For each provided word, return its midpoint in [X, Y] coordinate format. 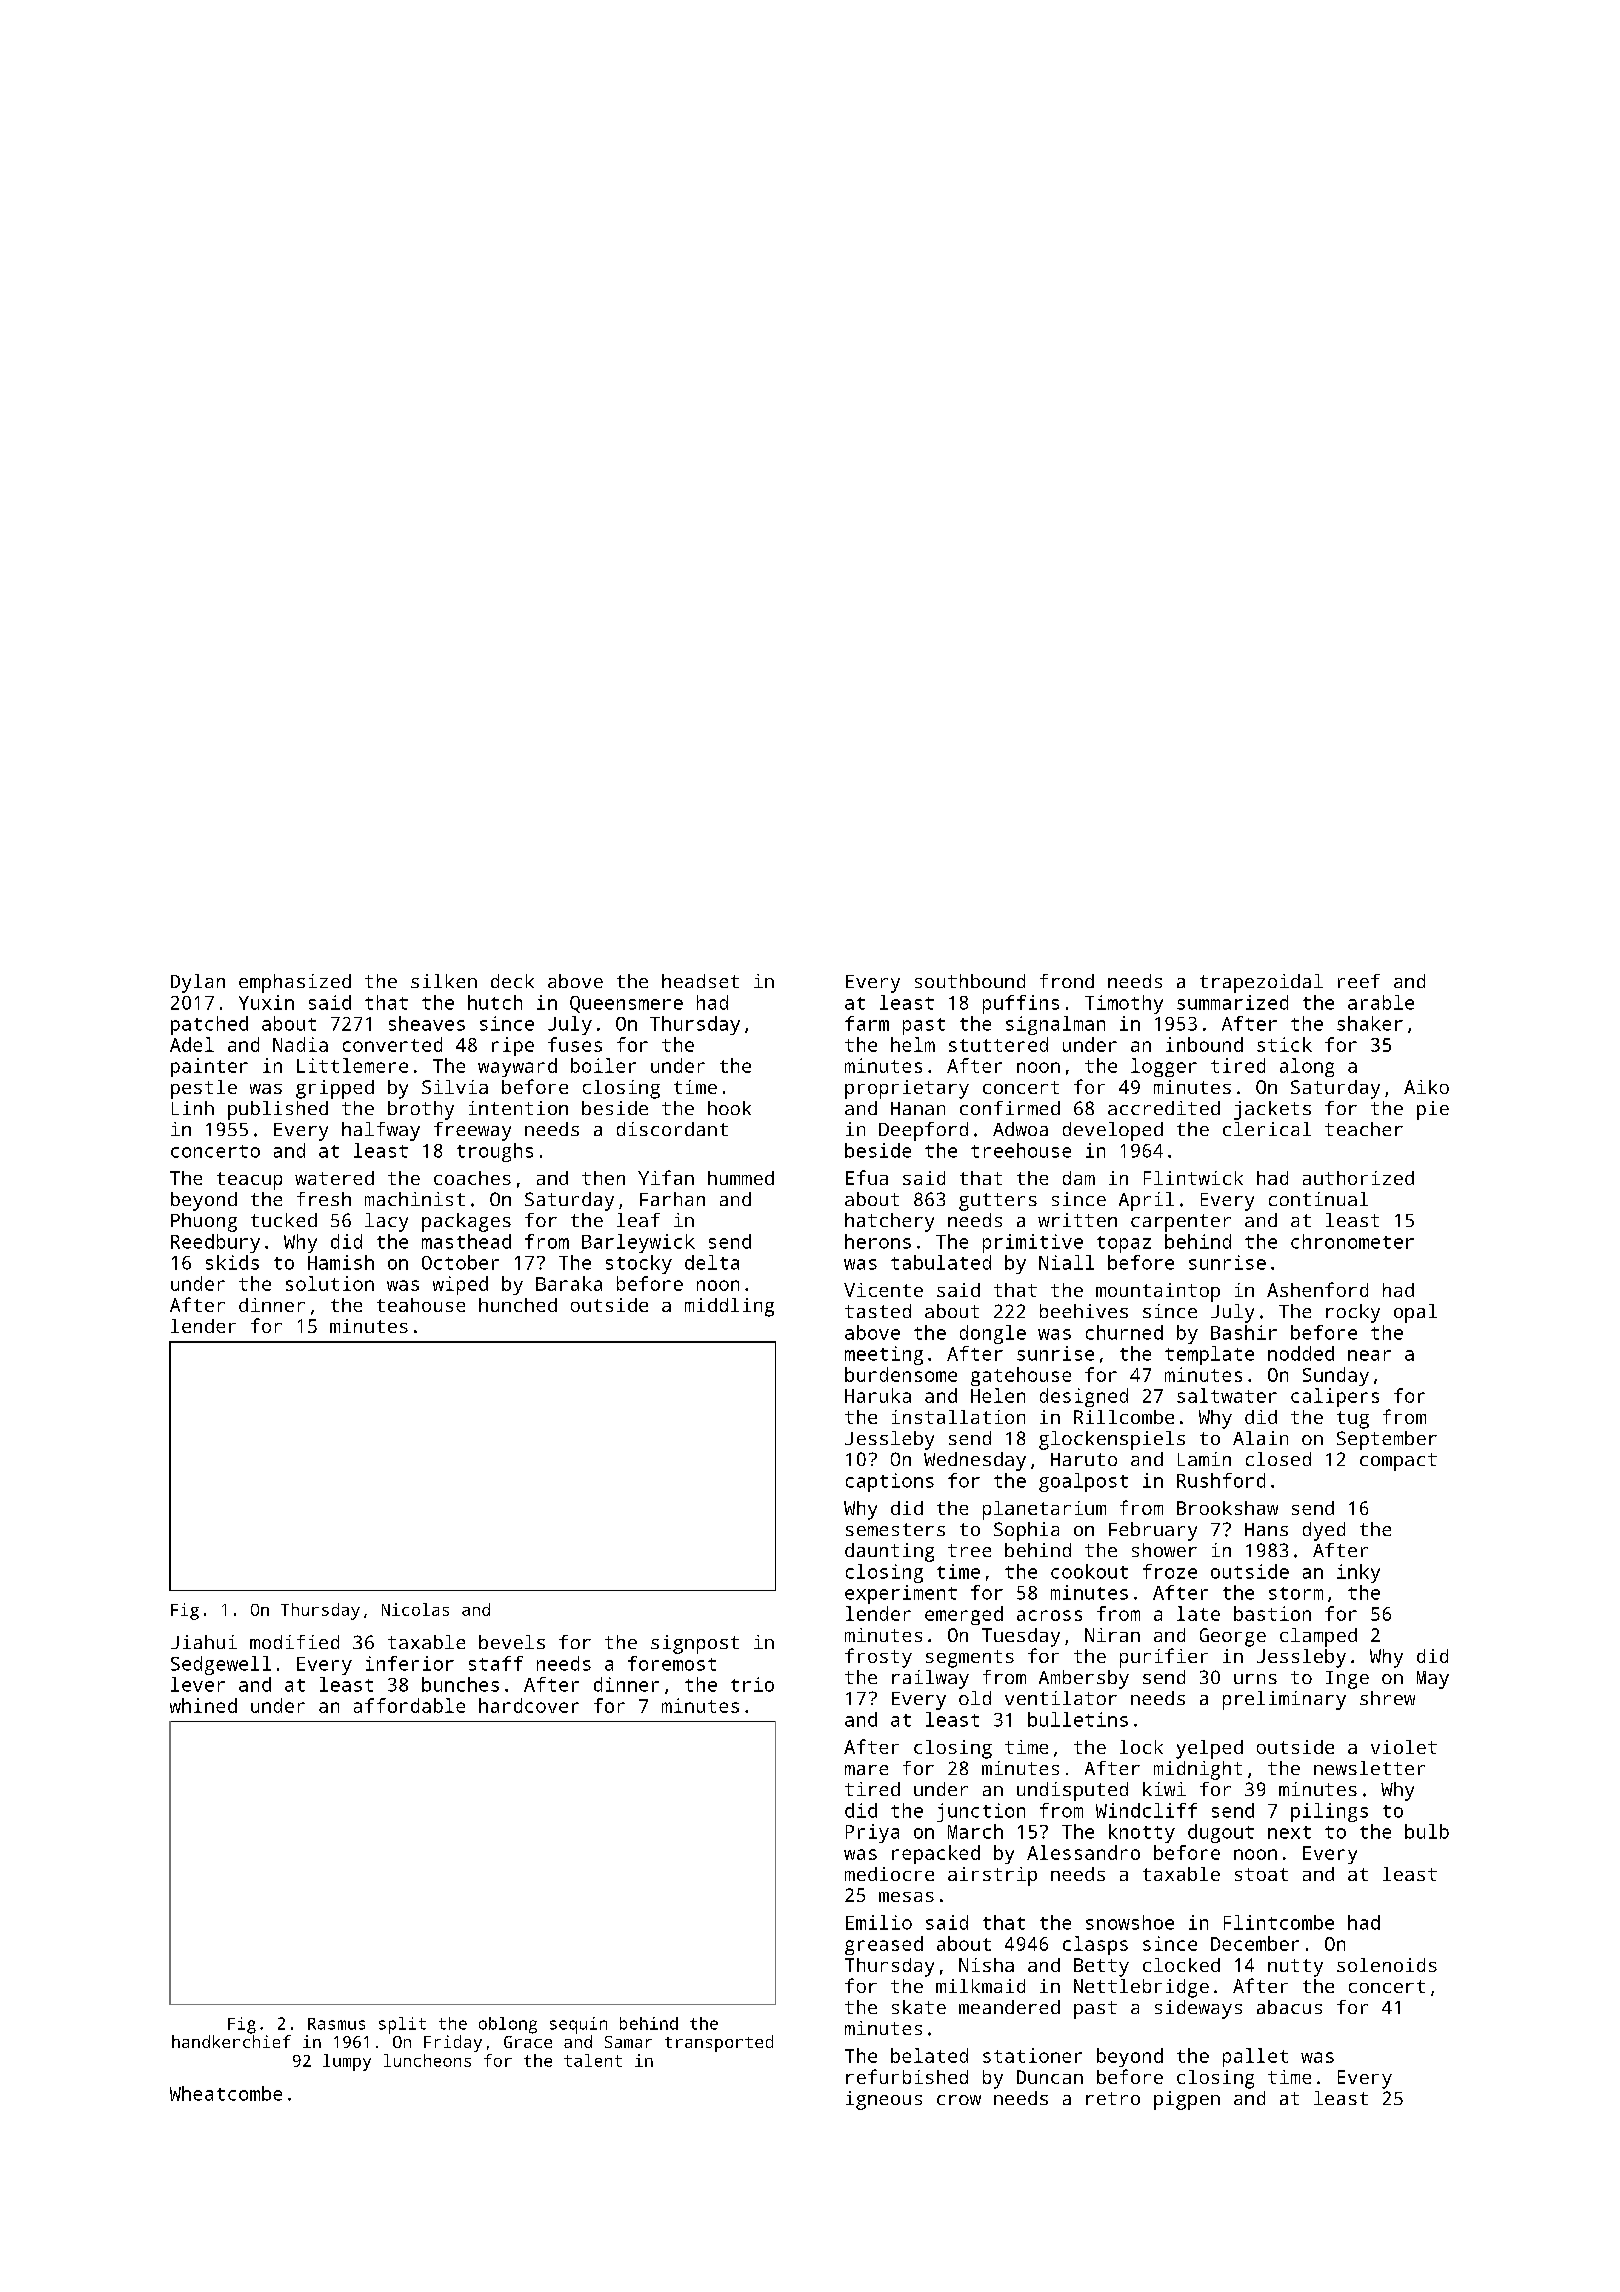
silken [444, 981]
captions [890, 1482]
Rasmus [336, 2024]
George [1233, 1637]
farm [867, 1023]
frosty [878, 1658]
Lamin [1204, 1459]
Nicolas [415, 1609]
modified [294, 1642]
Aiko [1426, 1087]
